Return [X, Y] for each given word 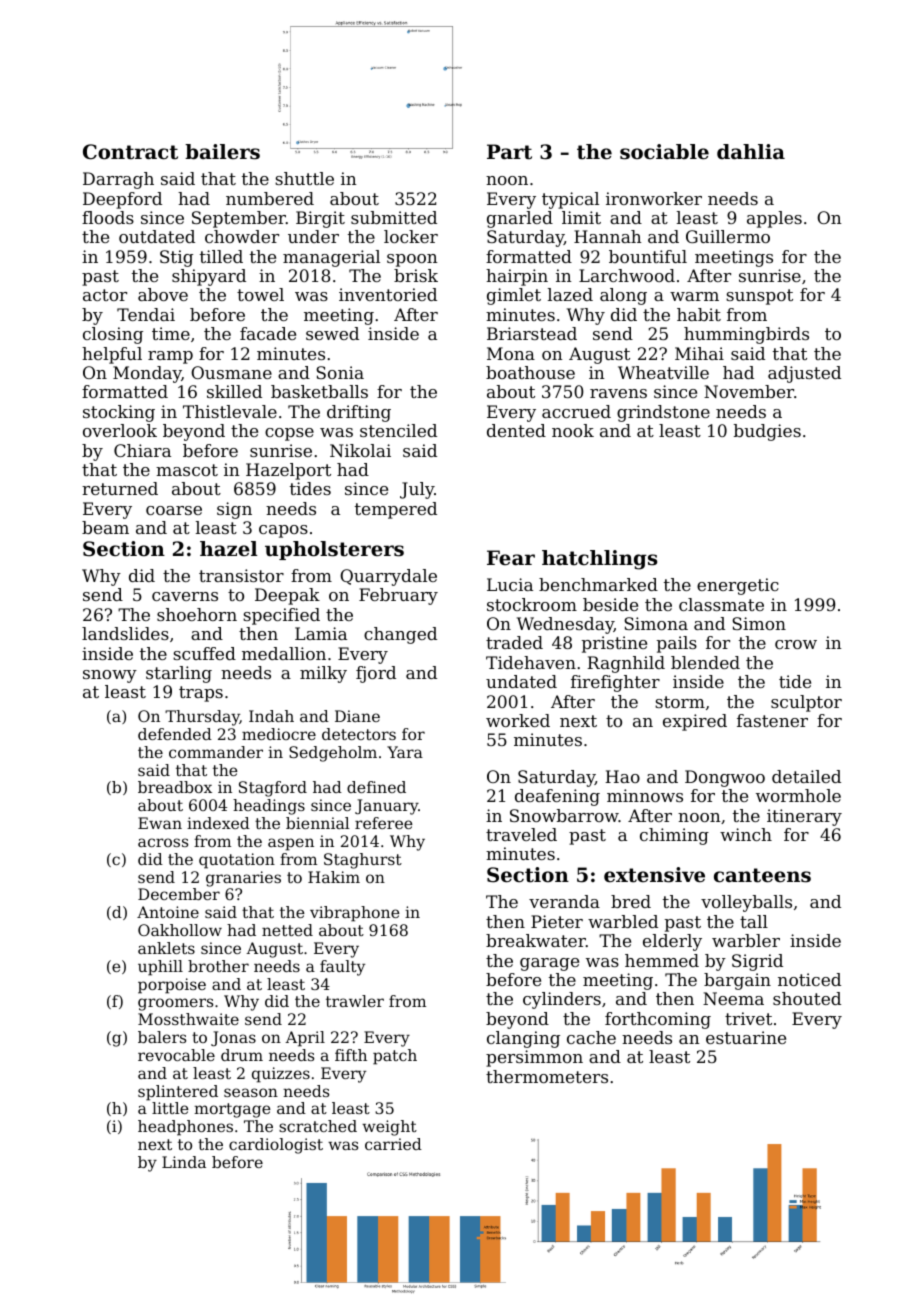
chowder [242, 236]
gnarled [520, 219]
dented [516, 430]
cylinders [562, 1000]
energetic [738, 586]
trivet [748, 1018]
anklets [166, 948]
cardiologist [276, 1146]
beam [105, 527]
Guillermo [728, 236]
